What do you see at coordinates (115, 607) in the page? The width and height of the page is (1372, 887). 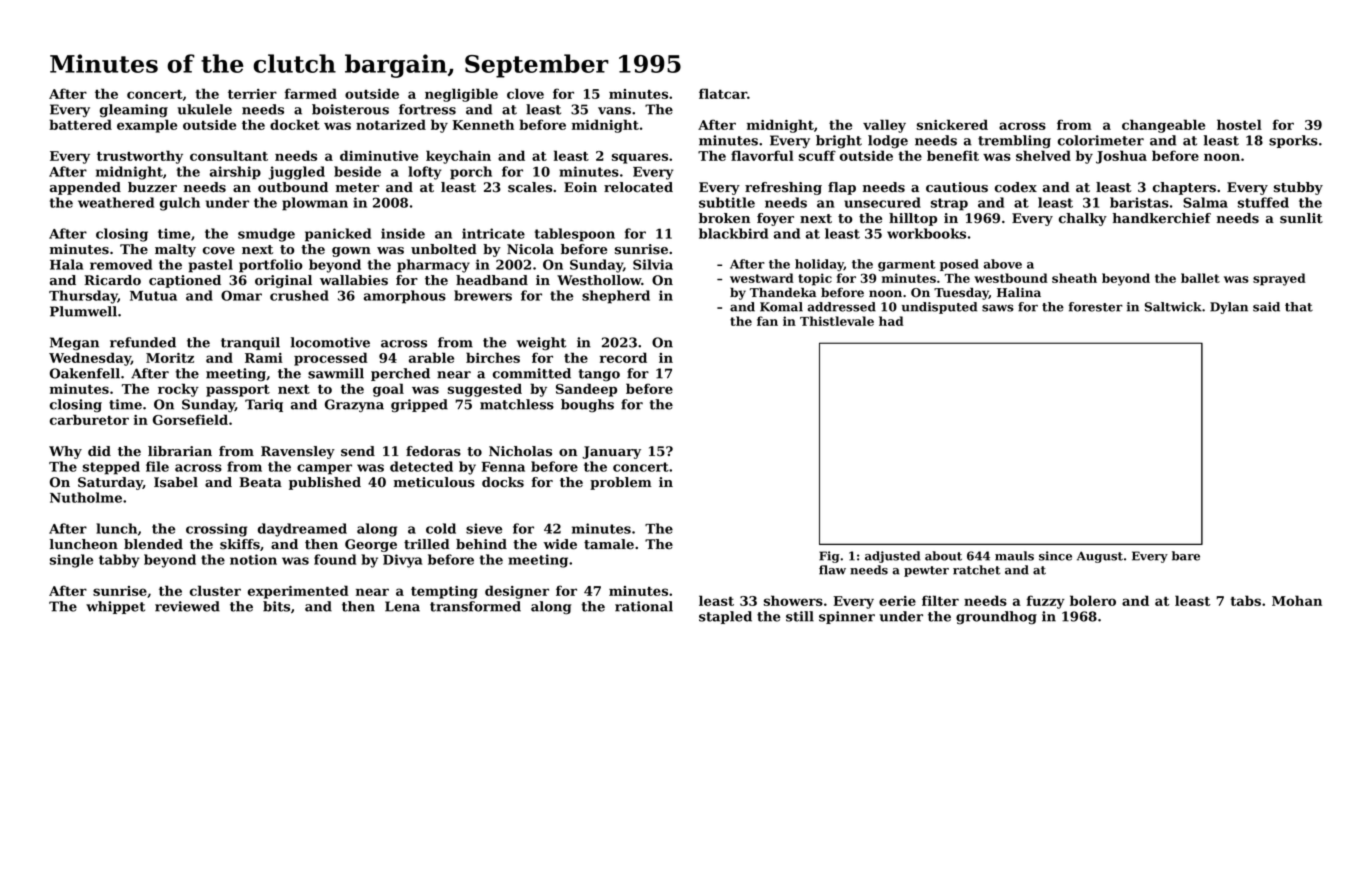 I see `whippet` at bounding box center [115, 607].
